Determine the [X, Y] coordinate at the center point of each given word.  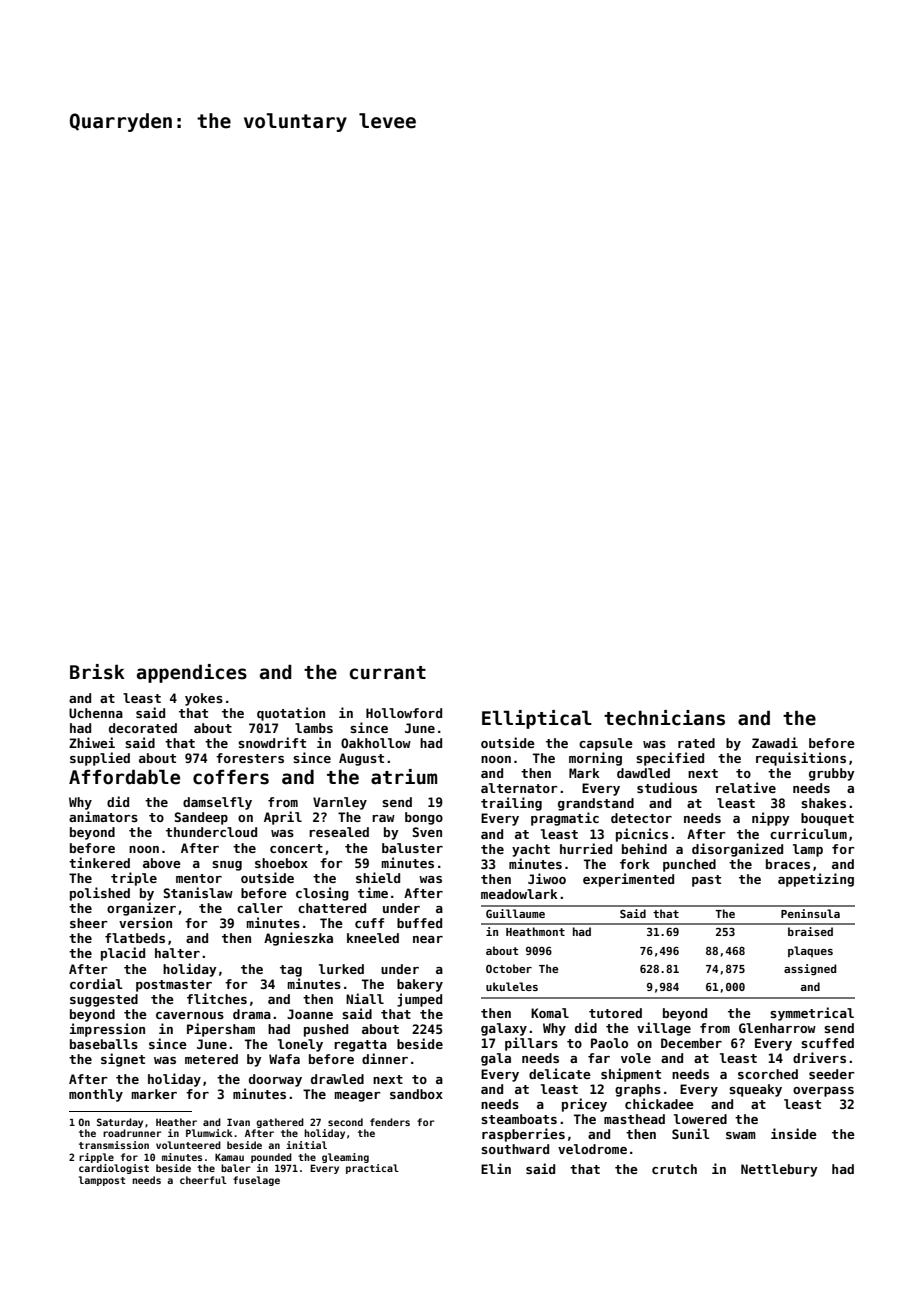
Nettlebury [779, 1170]
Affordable [124, 777]
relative [746, 787]
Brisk [97, 672]
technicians [664, 718]
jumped [419, 1000]
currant [388, 673]
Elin [496, 1168]
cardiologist [114, 1169]
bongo [424, 818]
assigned [810, 969]
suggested [104, 1000]
